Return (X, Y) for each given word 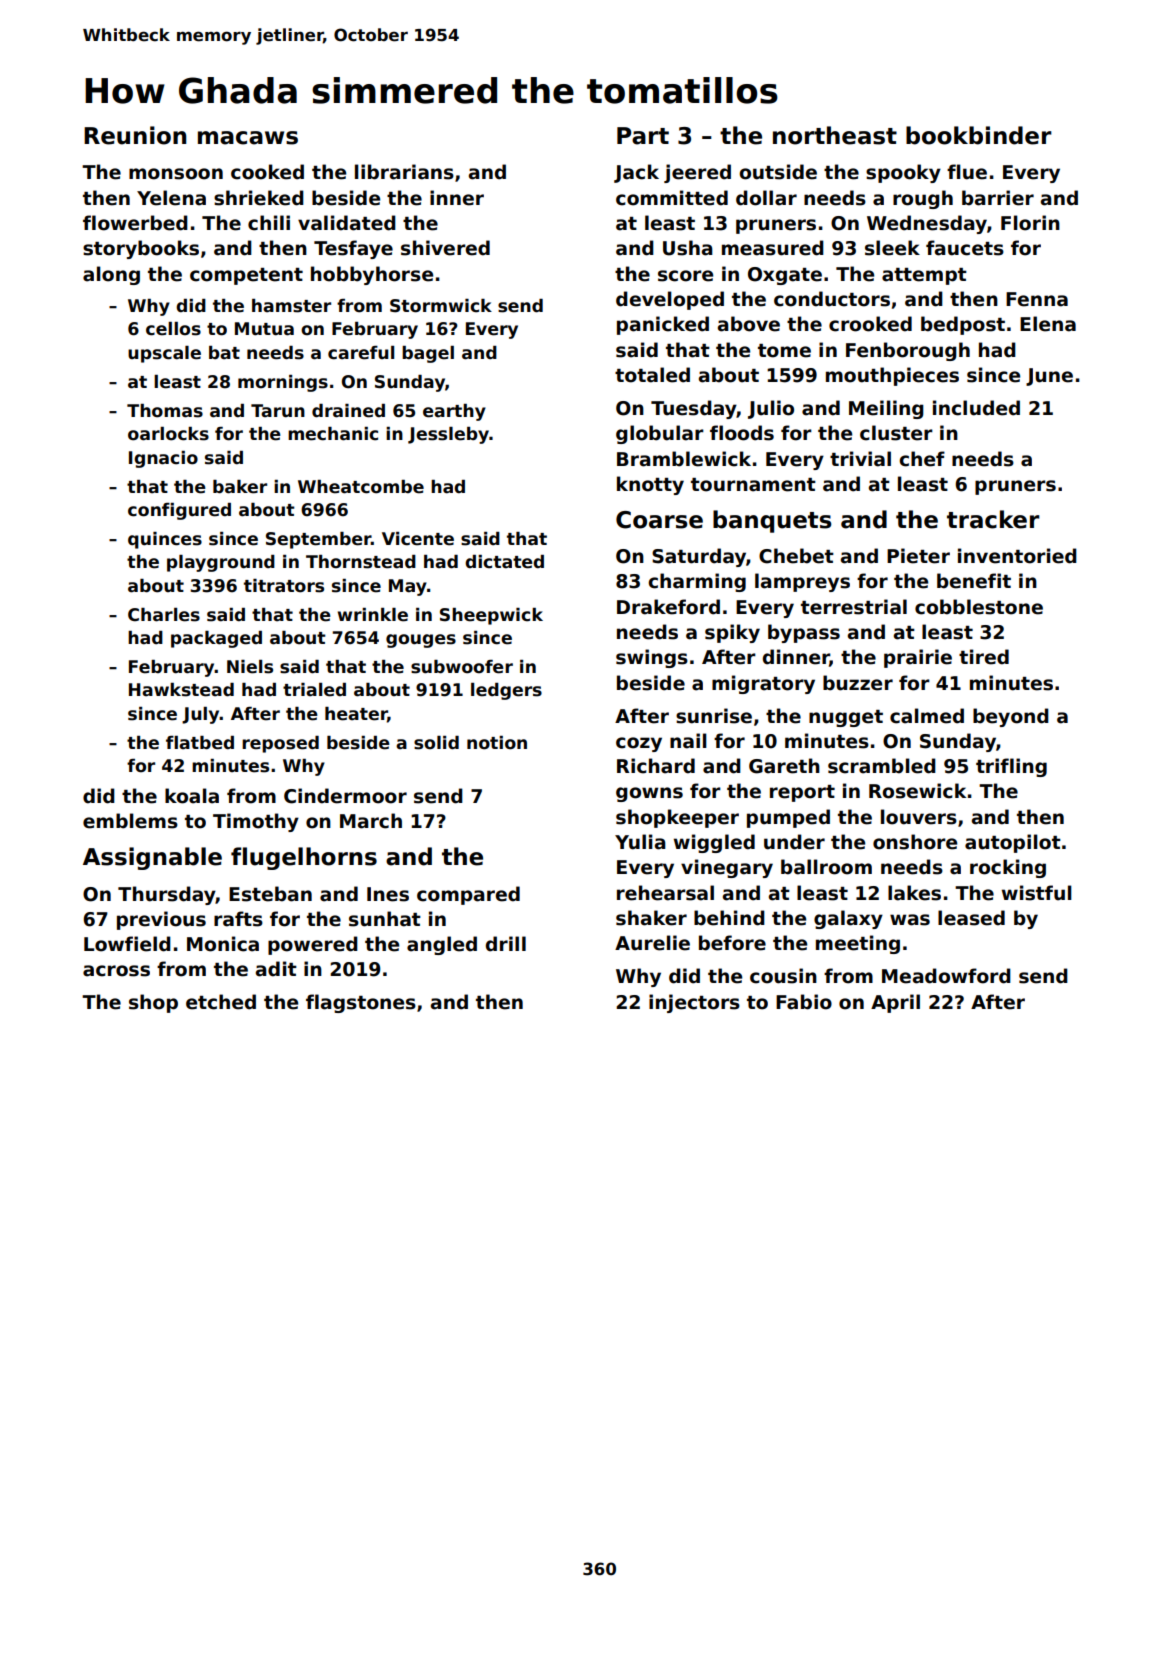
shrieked (259, 198)
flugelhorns (304, 858)
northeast (835, 135)
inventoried (1017, 556)
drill (506, 944)
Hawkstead (181, 690)
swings (652, 658)
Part (643, 136)
